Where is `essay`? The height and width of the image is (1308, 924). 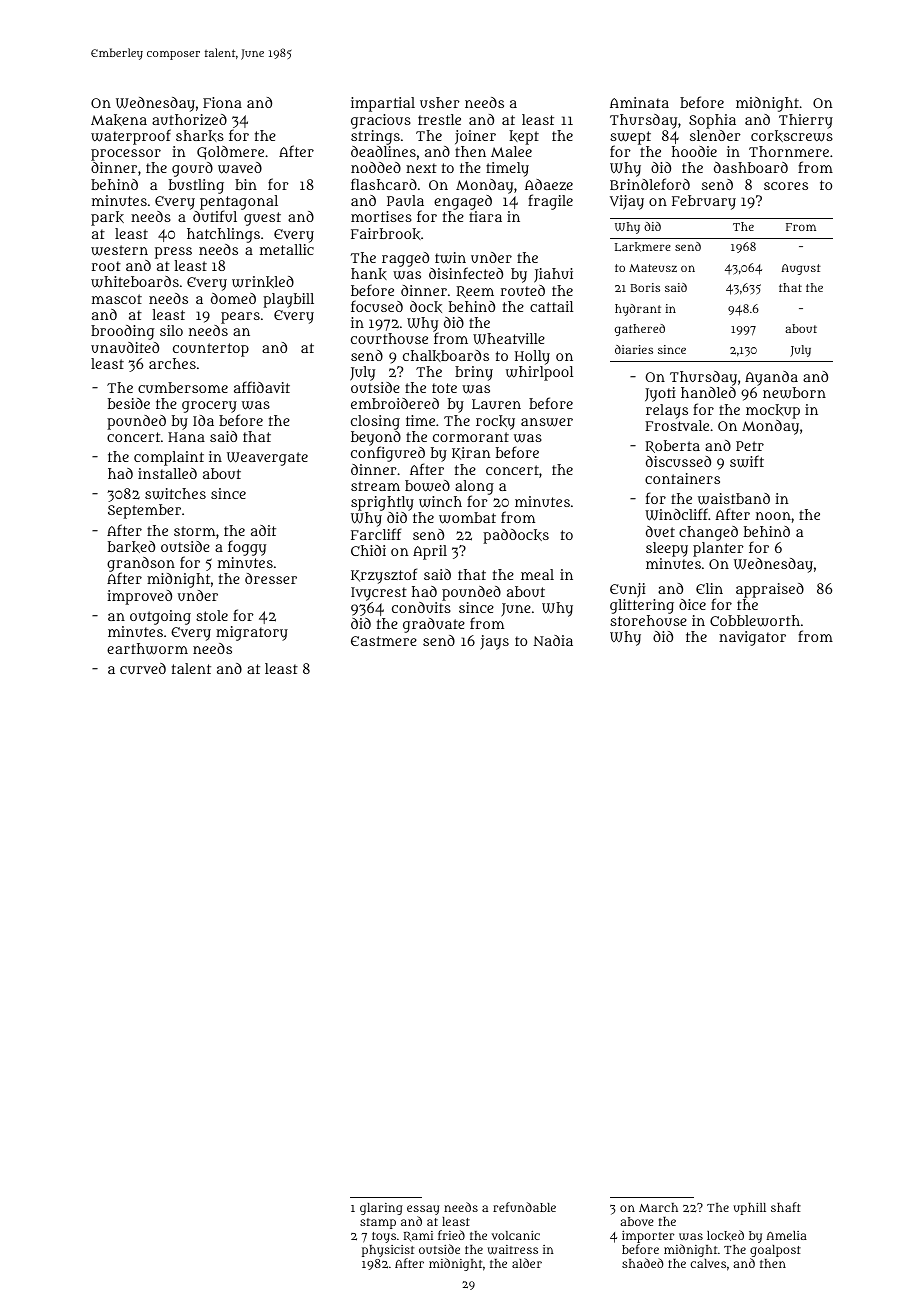
essay is located at coordinates (423, 1210).
